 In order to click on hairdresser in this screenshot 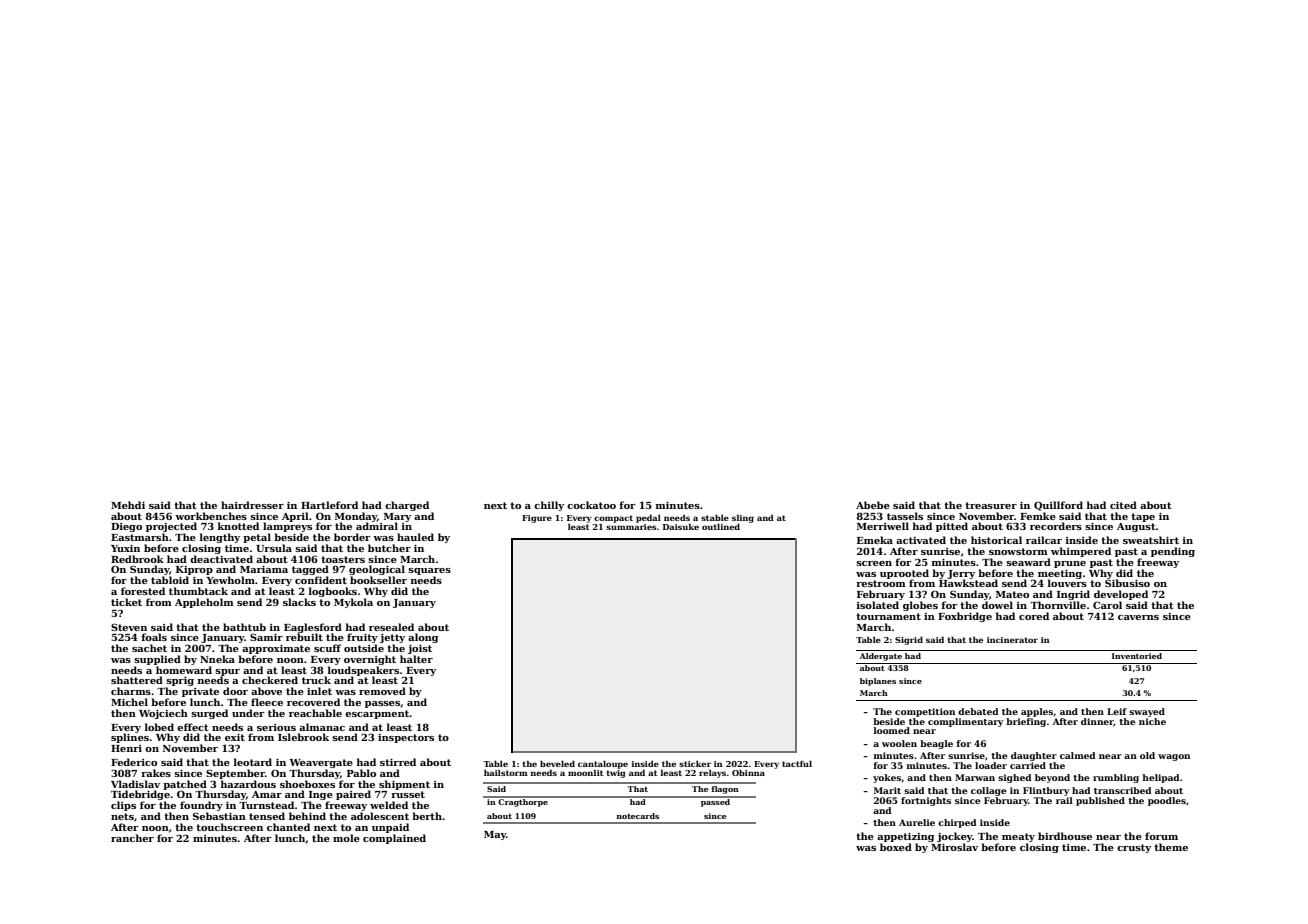, I will do `click(252, 505)`.
